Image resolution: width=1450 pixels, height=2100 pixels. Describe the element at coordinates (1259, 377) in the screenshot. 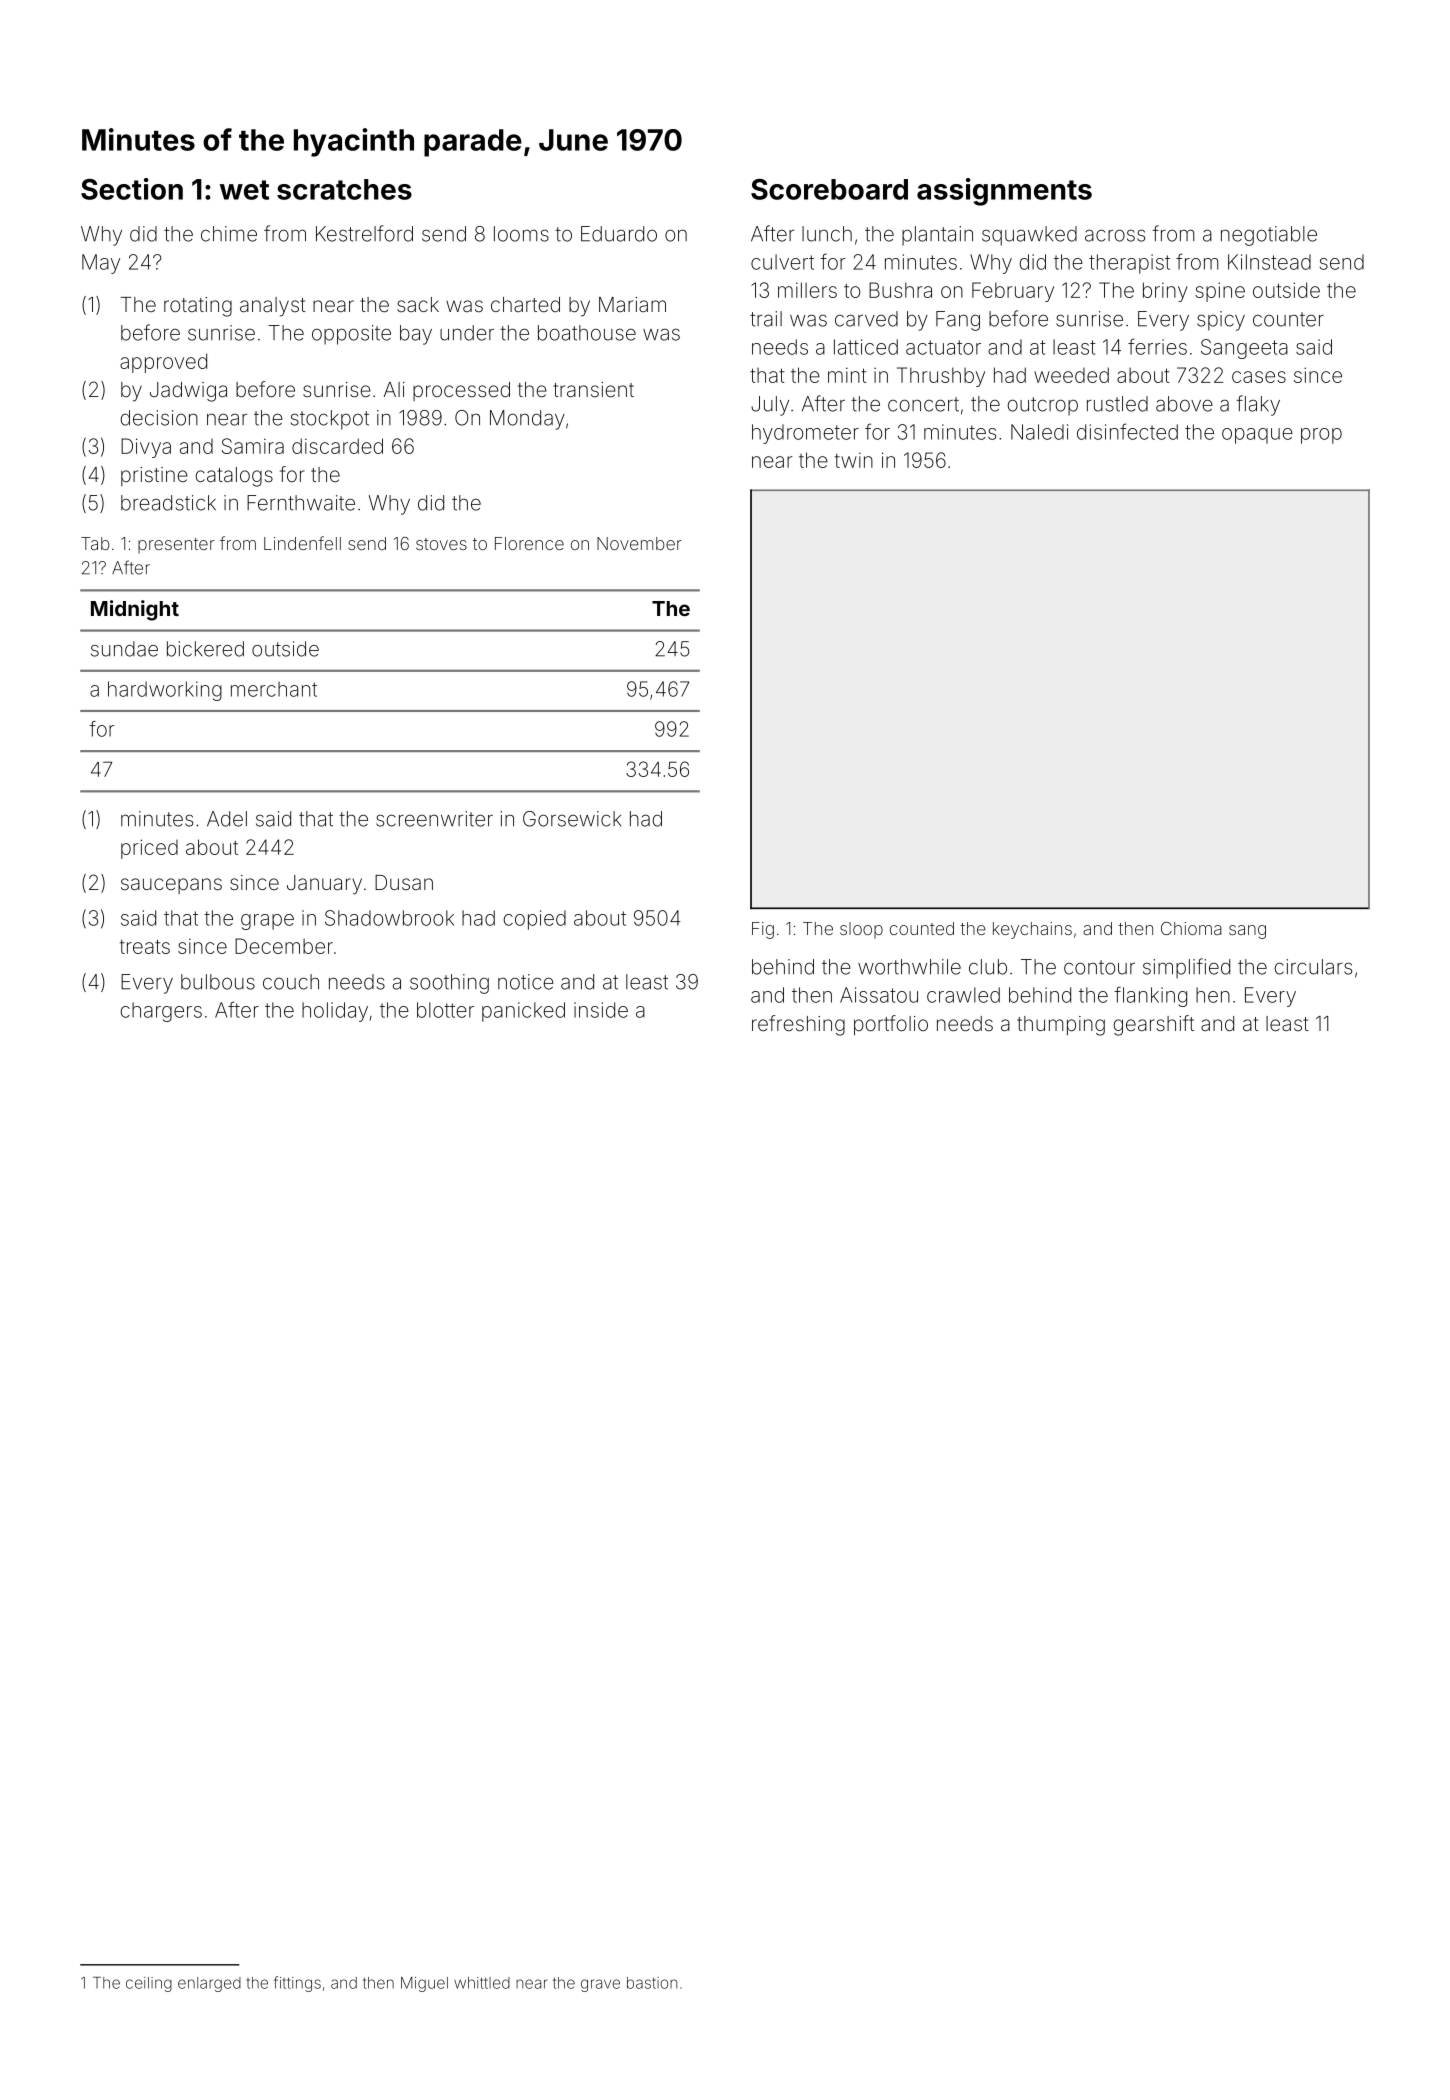

I see `cases` at that location.
